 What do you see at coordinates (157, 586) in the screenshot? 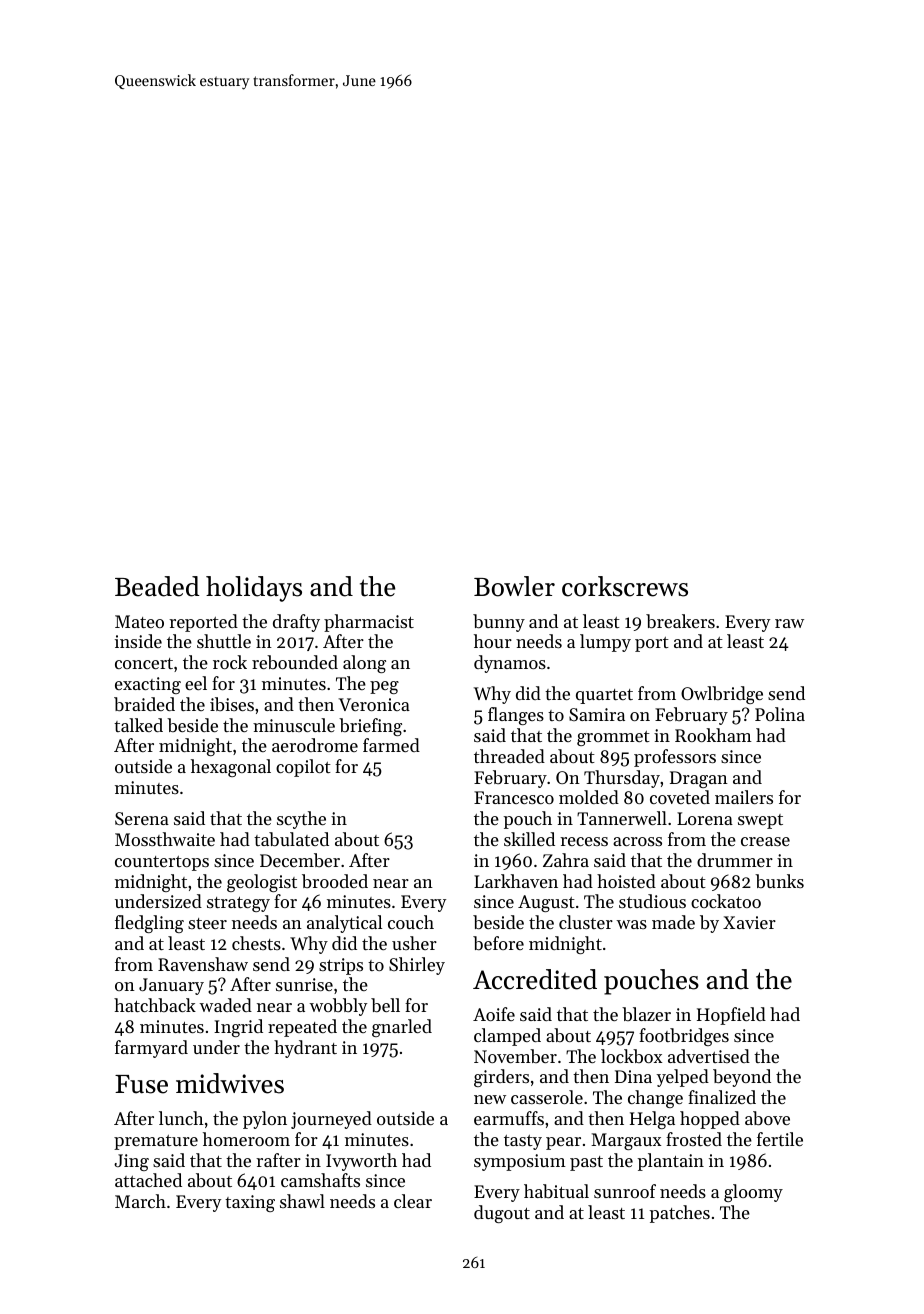
I see `Beaded` at bounding box center [157, 586].
